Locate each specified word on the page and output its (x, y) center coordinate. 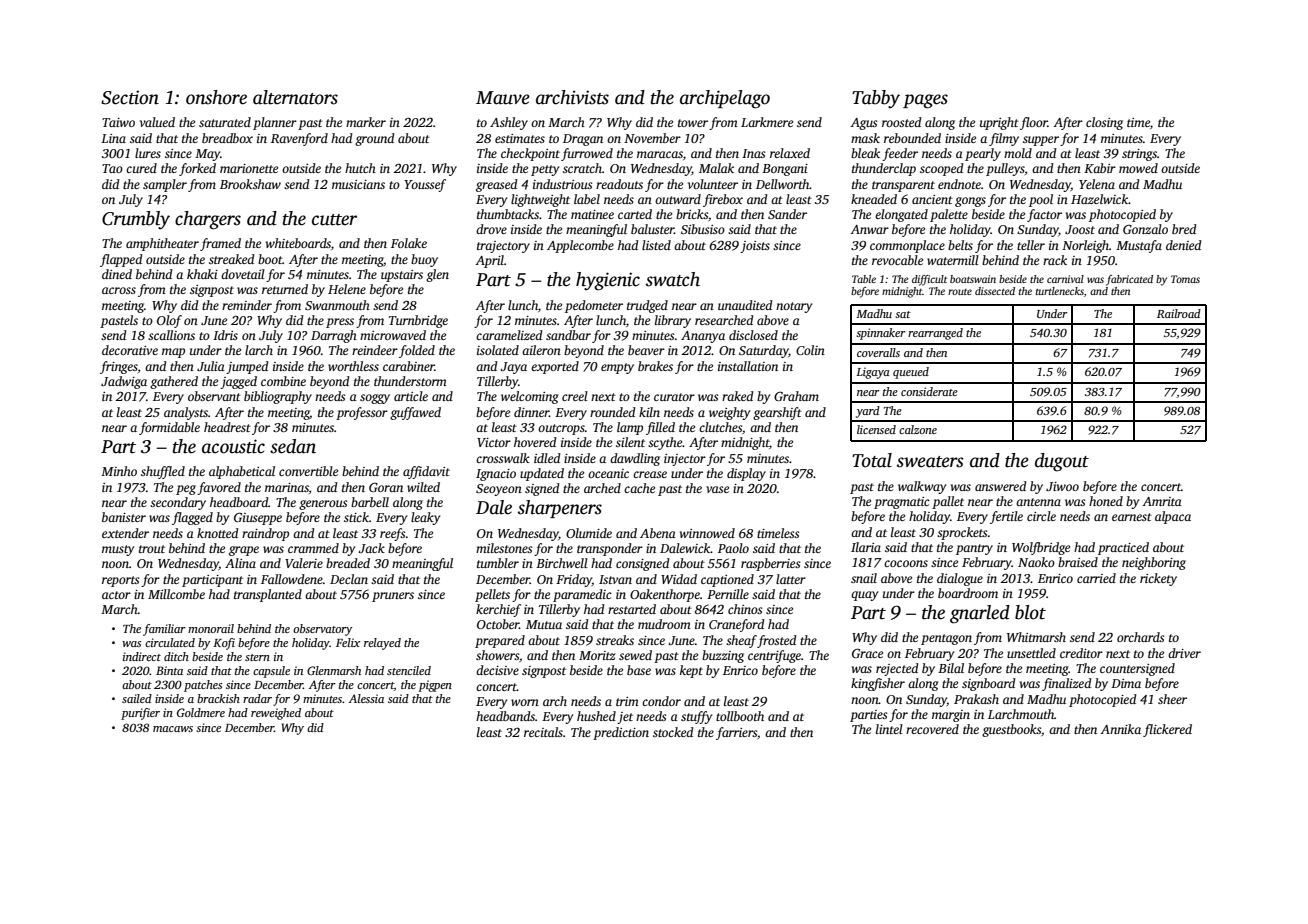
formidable (169, 428)
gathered (174, 382)
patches (203, 686)
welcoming (530, 397)
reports (120, 581)
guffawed (415, 413)
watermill (953, 260)
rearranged (935, 334)
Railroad (1179, 313)
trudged (647, 306)
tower (693, 123)
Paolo (733, 548)
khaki (202, 274)
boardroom (968, 593)
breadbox (227, 138)
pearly (983, 154)
